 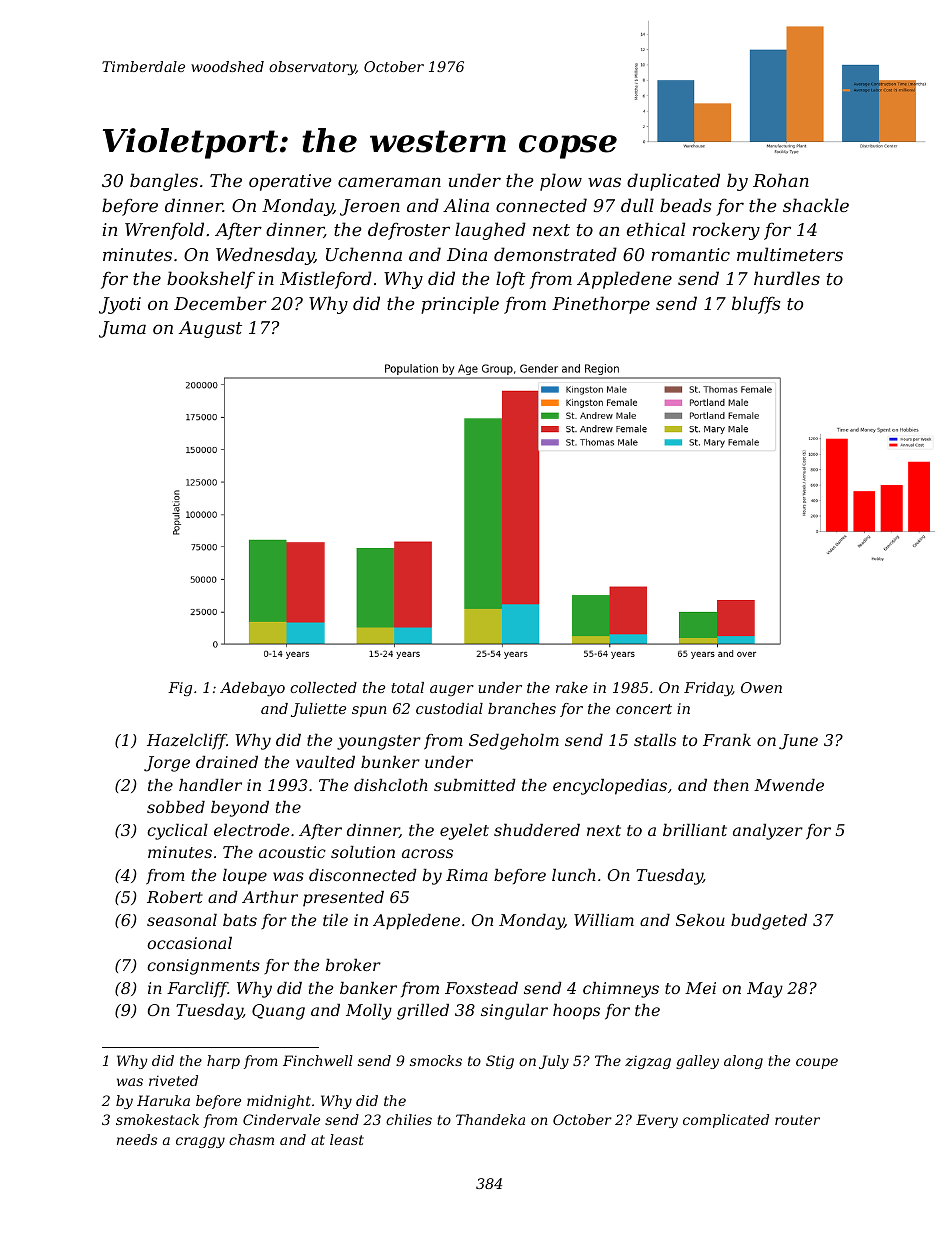 What do you see at coordinates (389, 182) in the image?
I see `cameraman` at bounding box center [389, 182].
